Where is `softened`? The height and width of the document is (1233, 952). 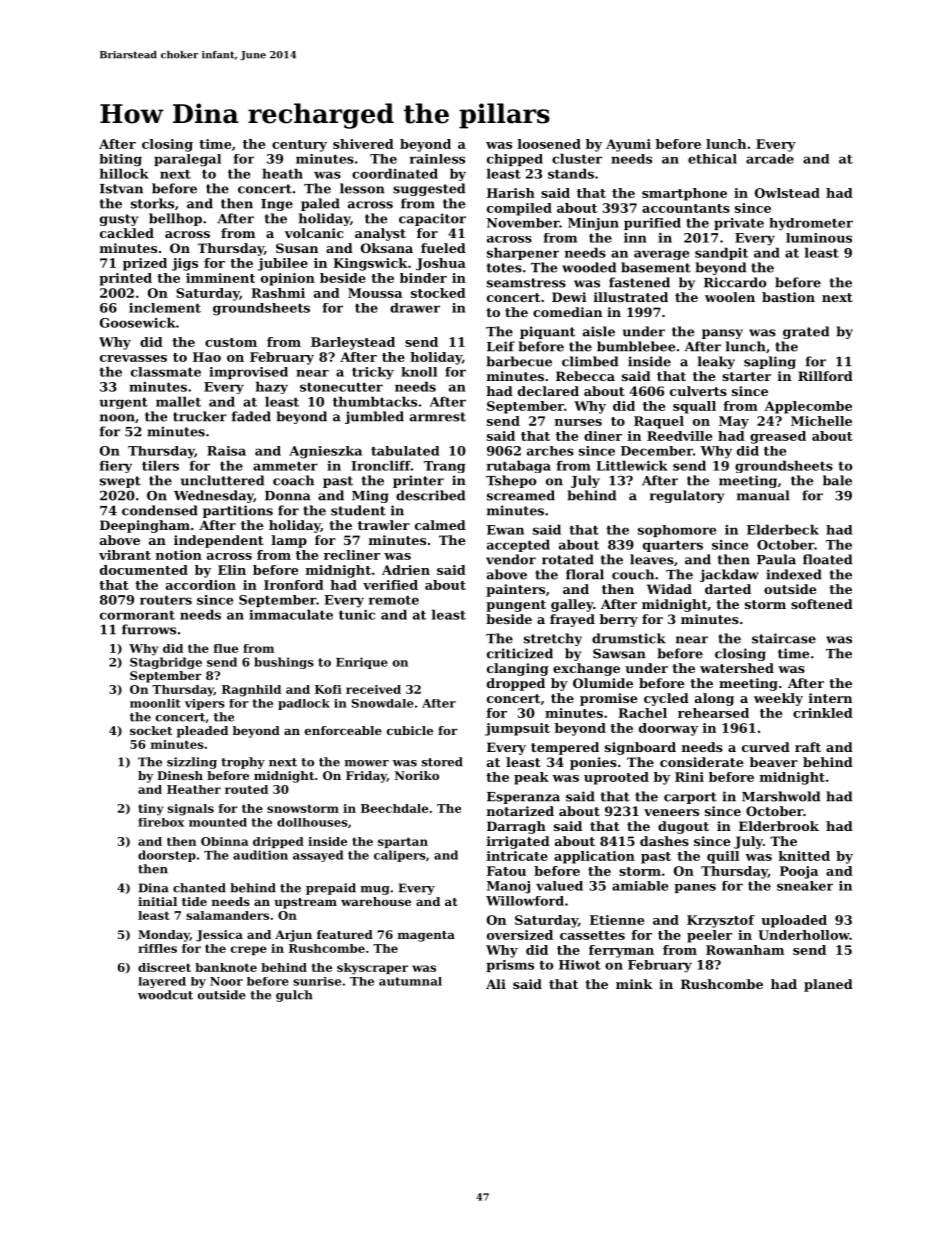 softened is located at coordinates (822, 604).
